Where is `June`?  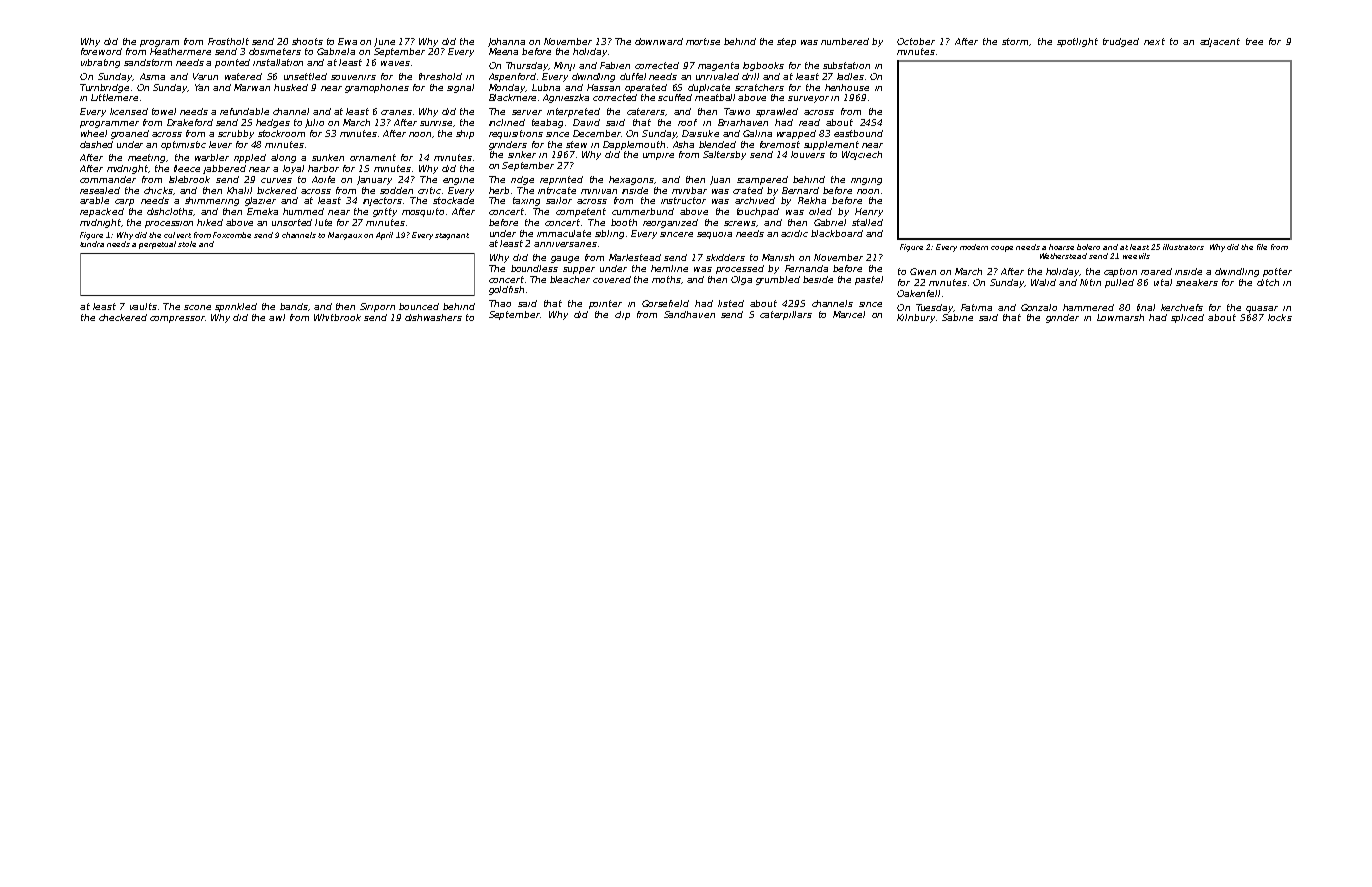
June is located at coordinates (384, 42).
